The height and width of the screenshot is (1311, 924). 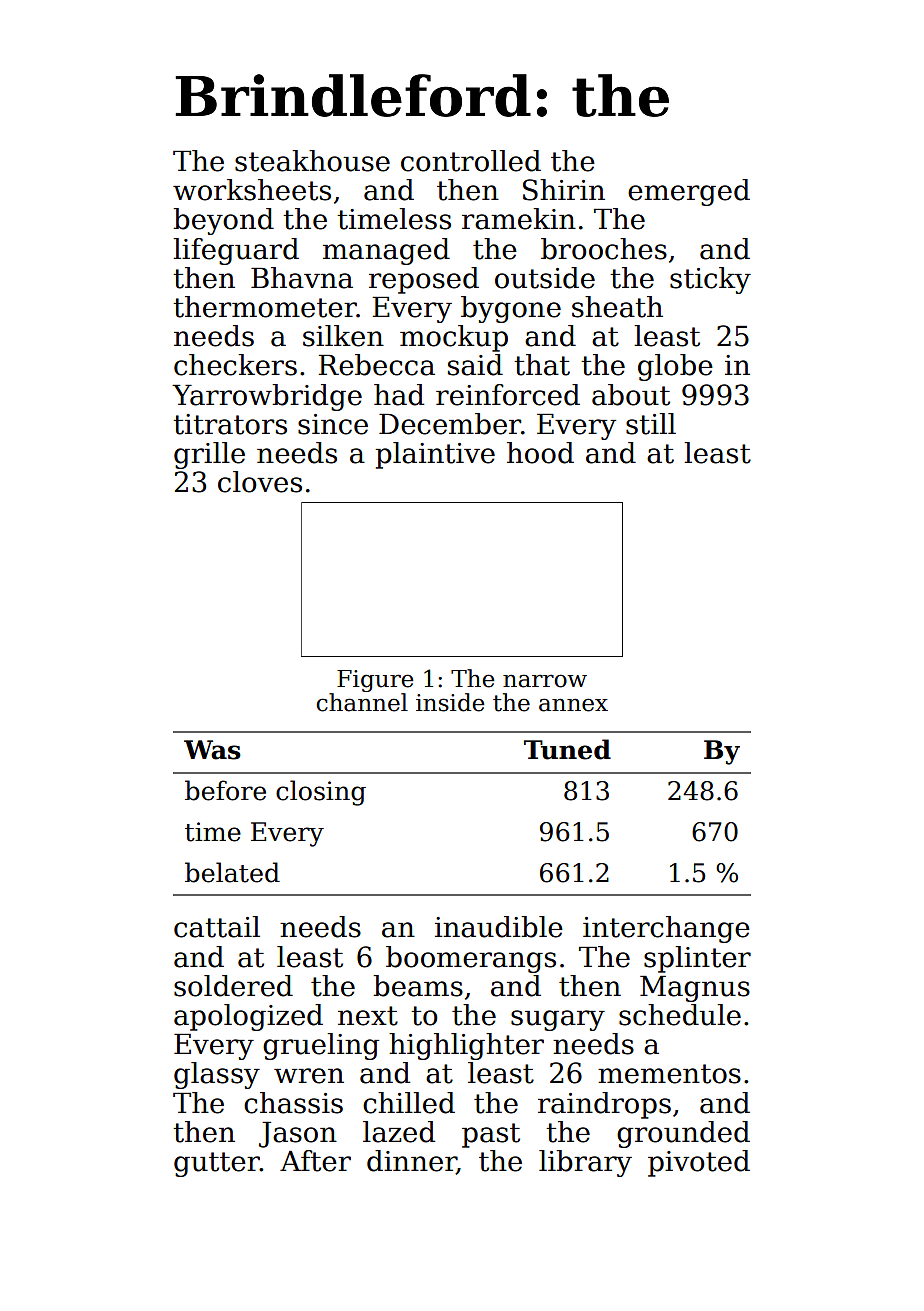 I want to click on inaudible, so click(x=499, y=927).
